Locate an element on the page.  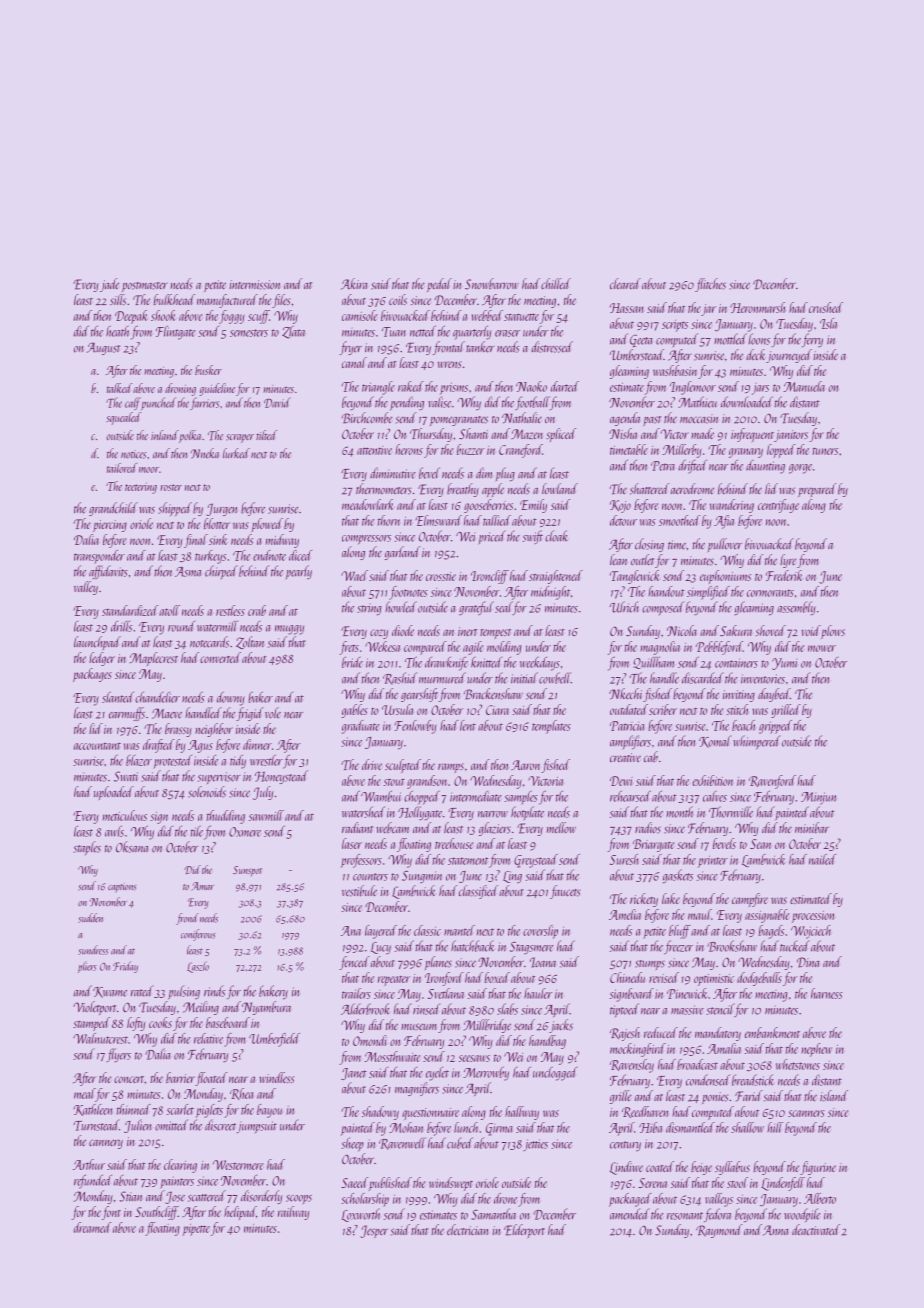
statement is located at coordinates (468, 861).
